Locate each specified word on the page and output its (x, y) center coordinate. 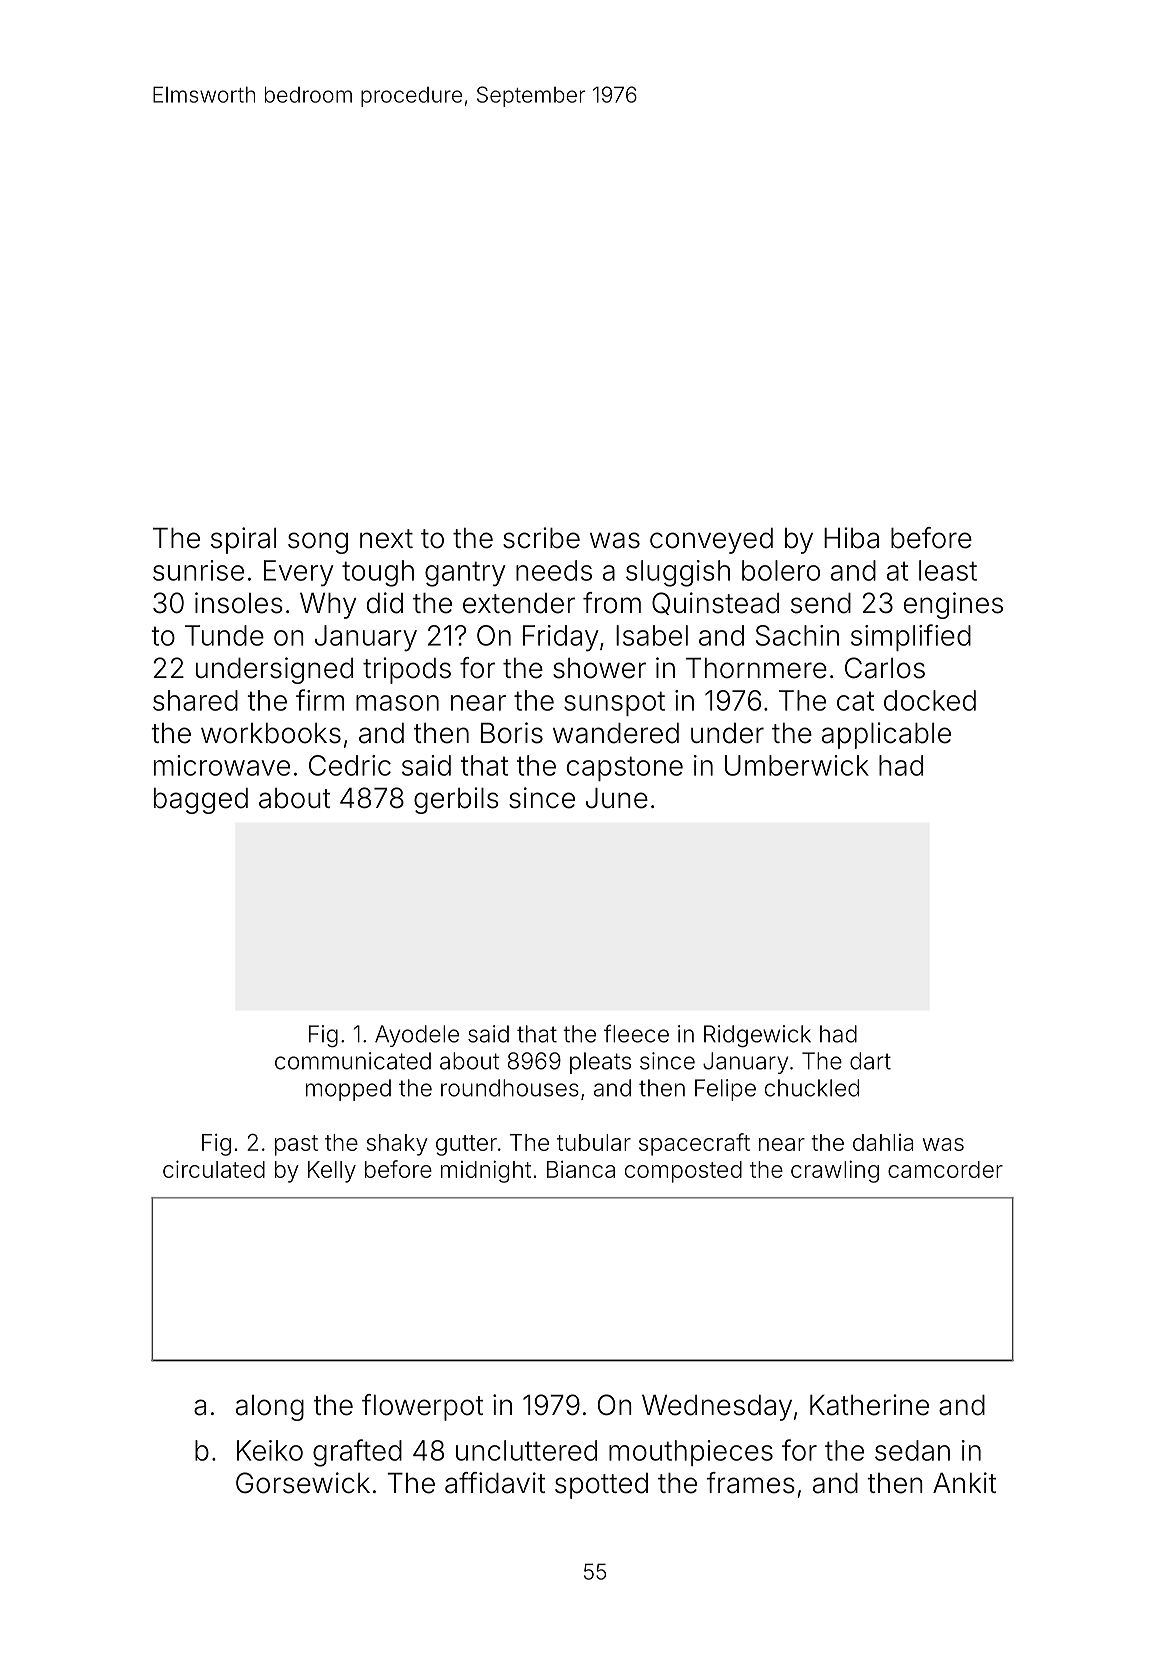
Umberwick (797, 765)
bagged (201, 801)
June (617, 798)
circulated (214, 1169)
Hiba (851, 538)
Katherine (869, 1405)
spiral (243, 540)
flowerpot (422, 1407)
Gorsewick (303, 1483)
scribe (541, 538)
